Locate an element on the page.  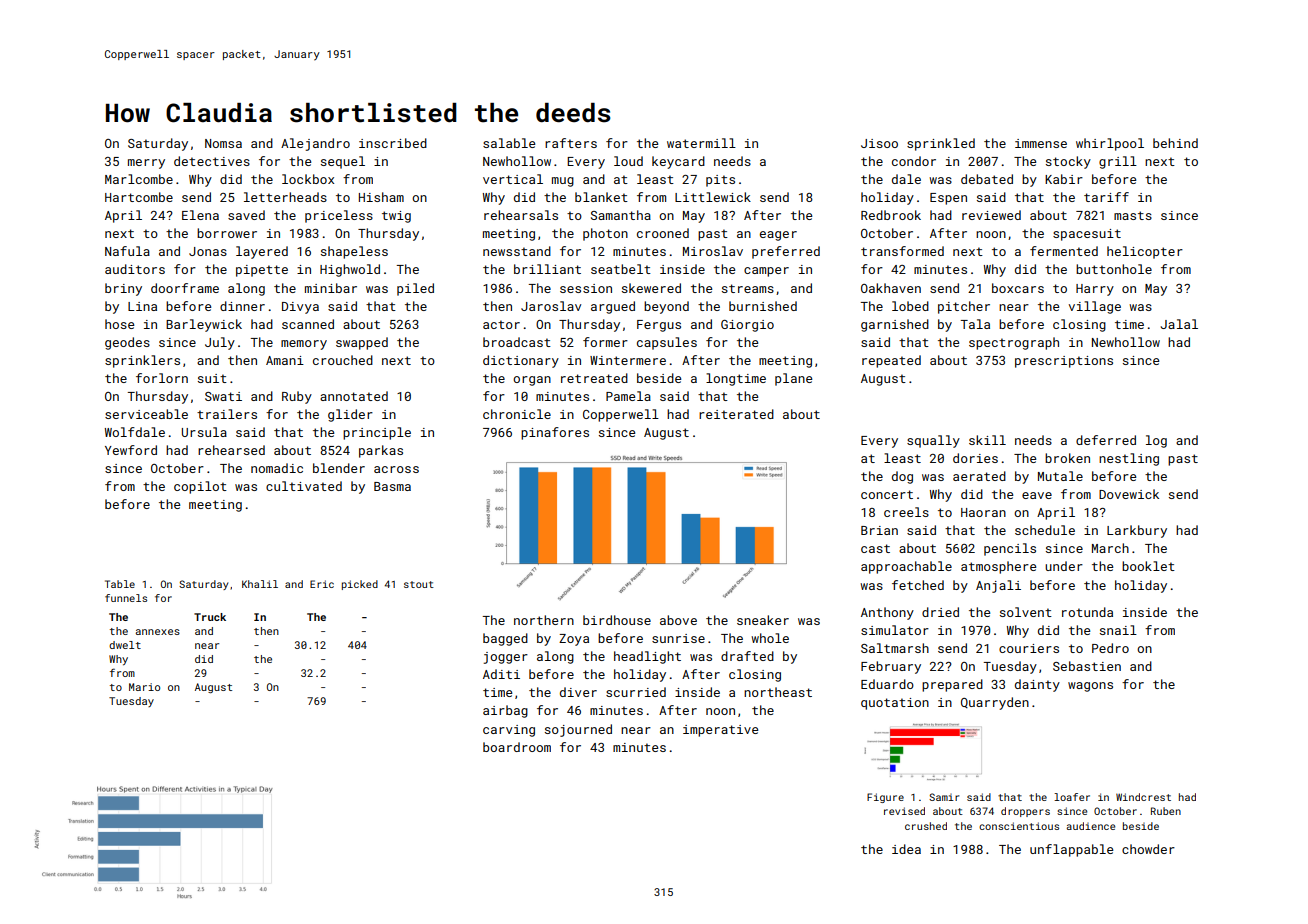
glider is located at coordinates (350, 415).
